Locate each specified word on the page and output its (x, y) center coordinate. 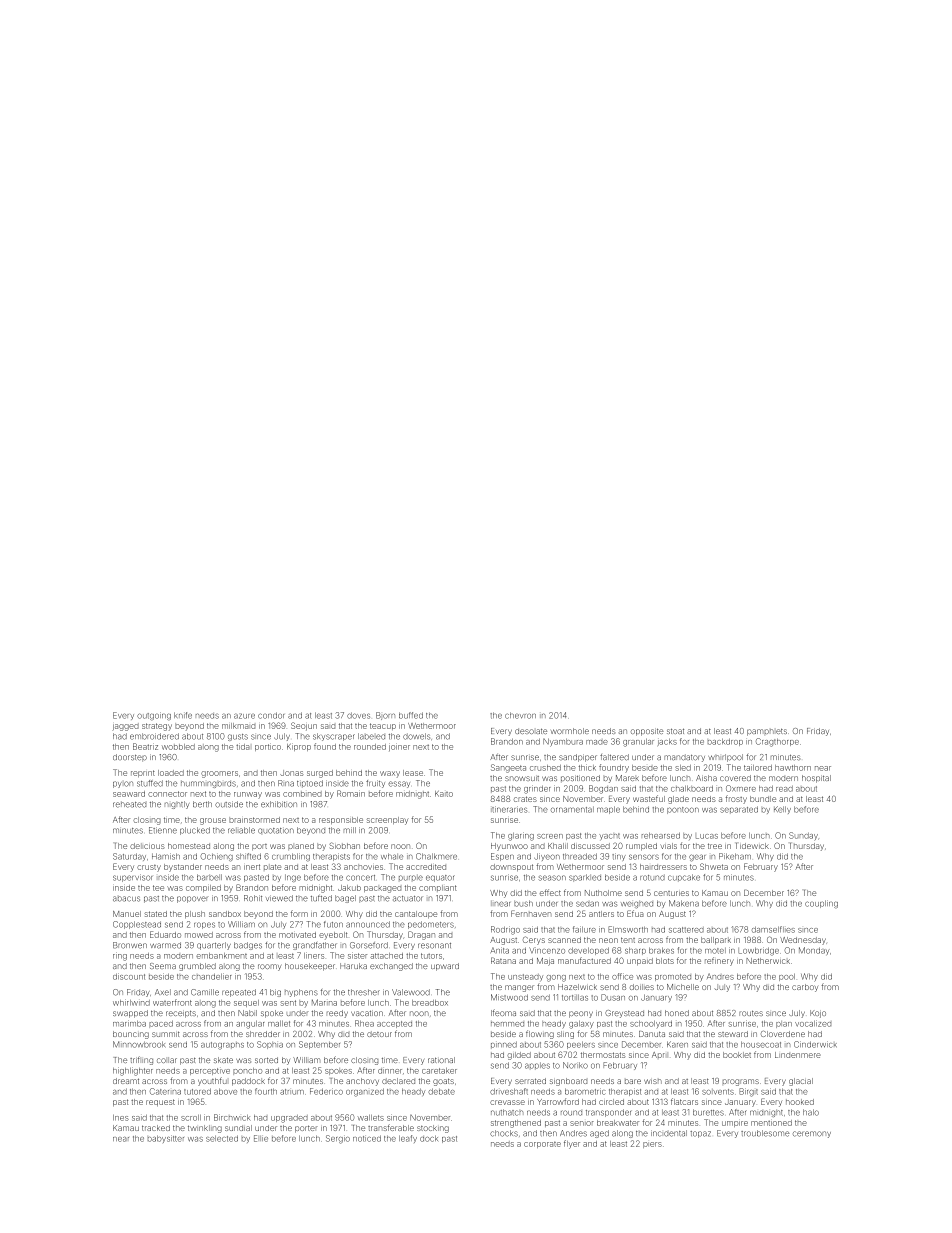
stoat (675, 731)
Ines (121, 1118)
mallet (279, 1023)
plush (195, 915)
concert (360, 878)
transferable (391, 1127)
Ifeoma (503, 1012)
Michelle (683, 987)
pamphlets (767, 732)
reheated (129, 804)
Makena (684, 903)
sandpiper (578, 758)
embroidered (154, 736)
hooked (800, 1102)
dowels (416, 736)
